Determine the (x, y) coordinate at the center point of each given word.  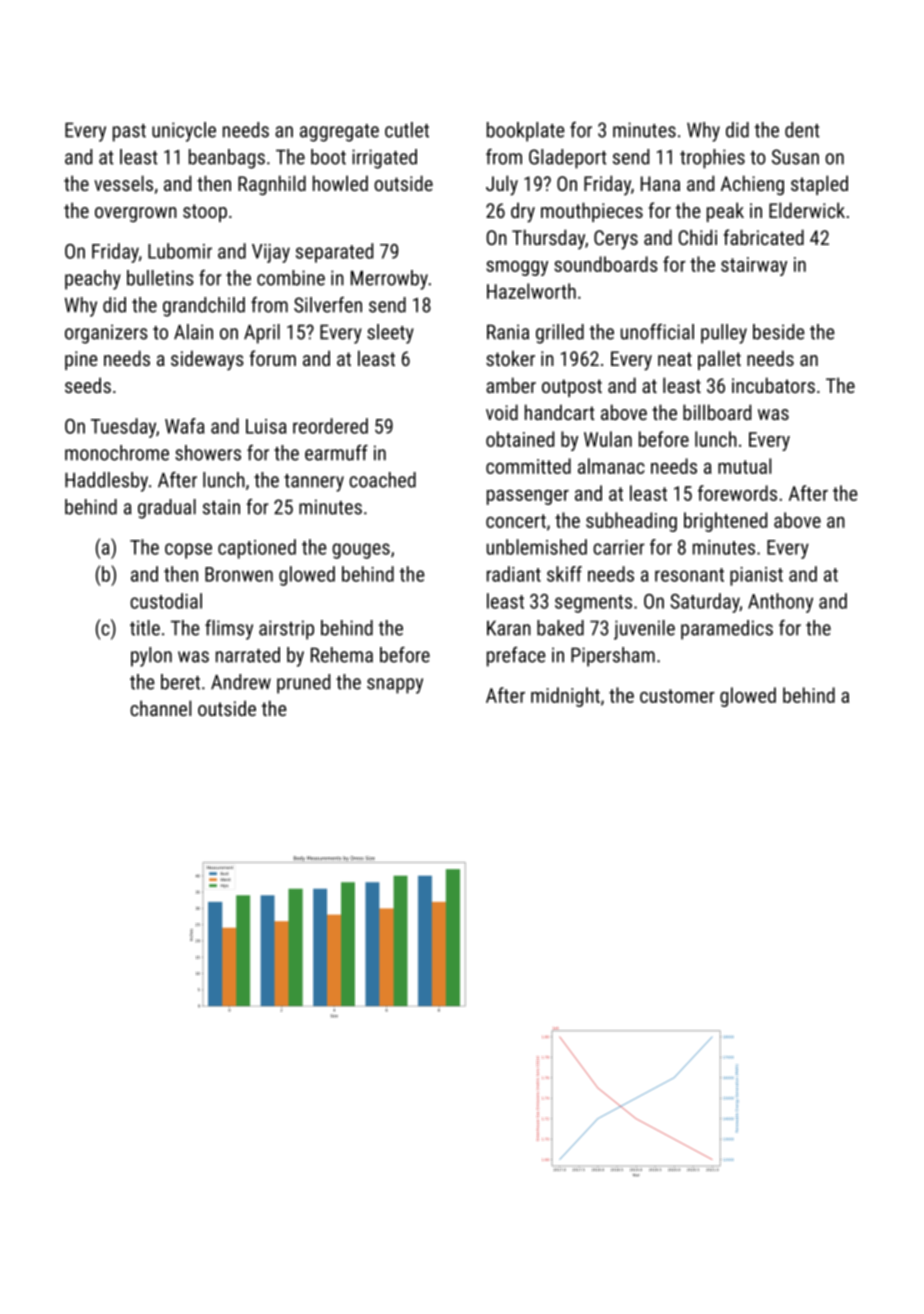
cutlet (407, 130)
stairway (754, 266)
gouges (361, 551)
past (129, 133)
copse (188, 551)
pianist (756, 576)
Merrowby (389, 280)
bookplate (526, 132)
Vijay (271, 253)
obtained (520, 439)
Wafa (184, 426)
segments (593, 604)
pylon (151, 657)
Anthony (780, 603)
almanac (611, 466)
